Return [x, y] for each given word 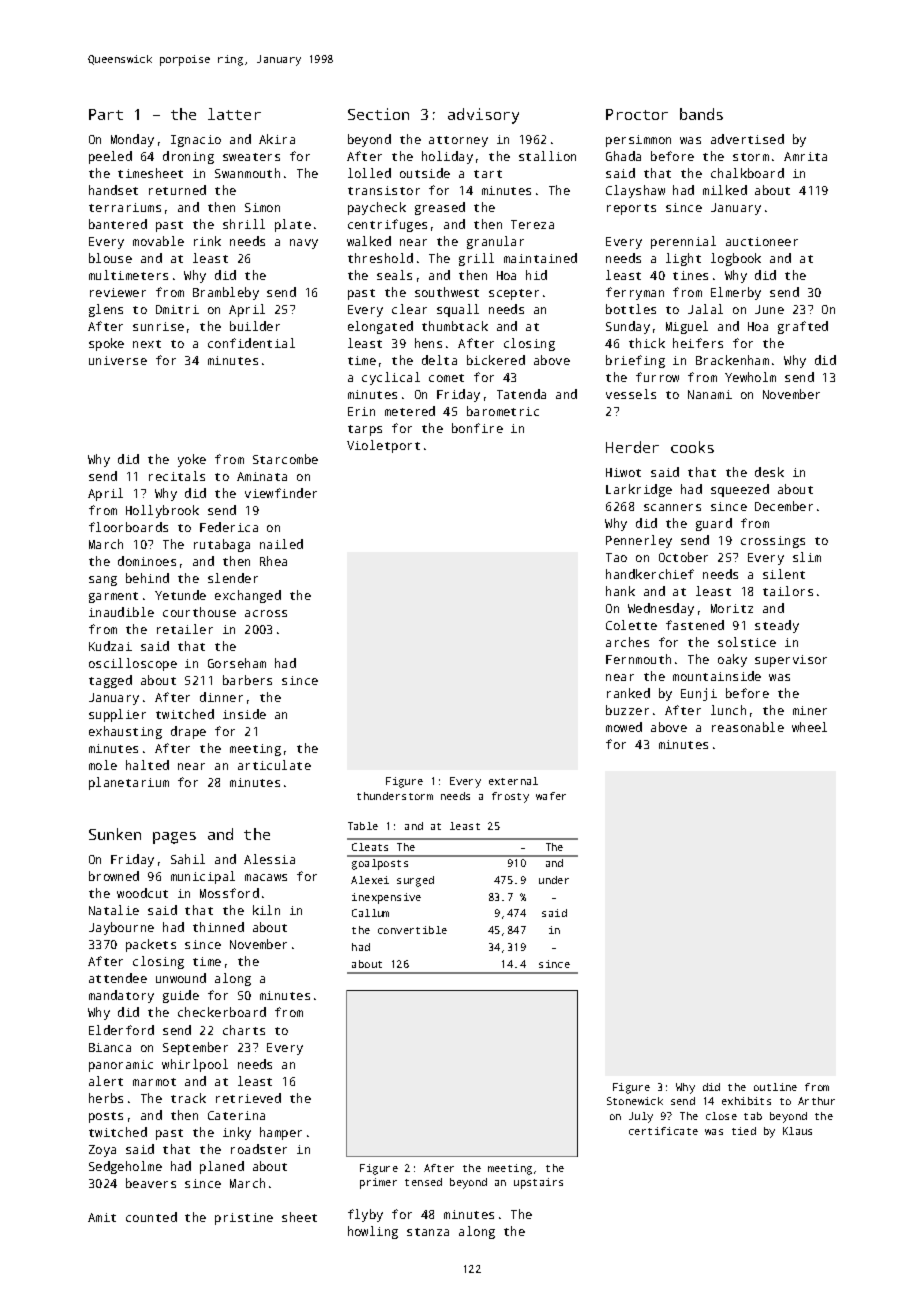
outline [775, 1087]
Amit [102, 1217]
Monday [132, 140]
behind [147, 578]
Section [378, 114]
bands [701, 114]
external [513, 781]
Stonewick [635, 1101]
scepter [514, 294]
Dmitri [177, 309]
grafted [803, 327]
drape [188, 732]
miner [810, 710]
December [784, 506]
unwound [181, 978]
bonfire [477, 428]
